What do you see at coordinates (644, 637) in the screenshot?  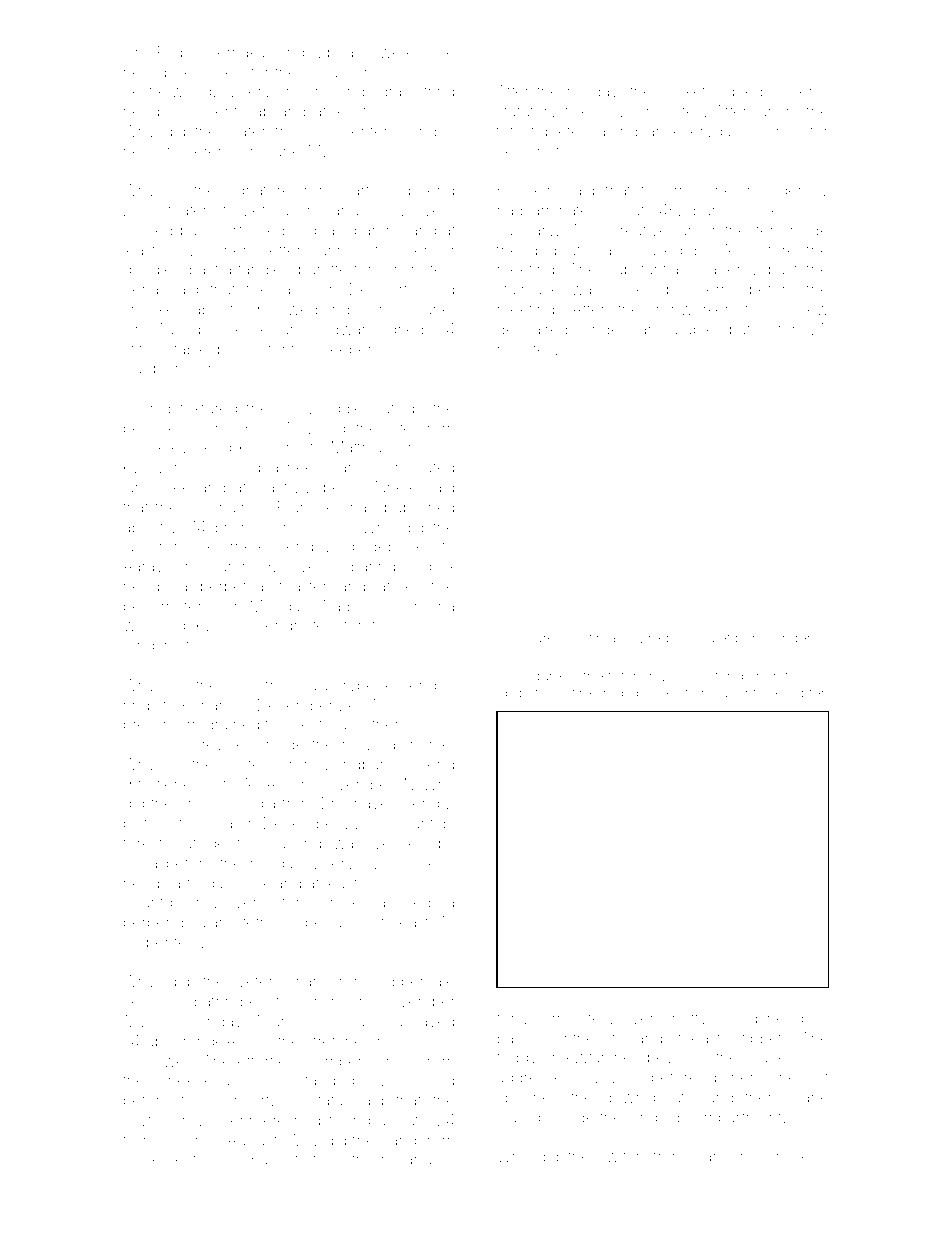 I see `rewired` at bounding box center [644, 637].
